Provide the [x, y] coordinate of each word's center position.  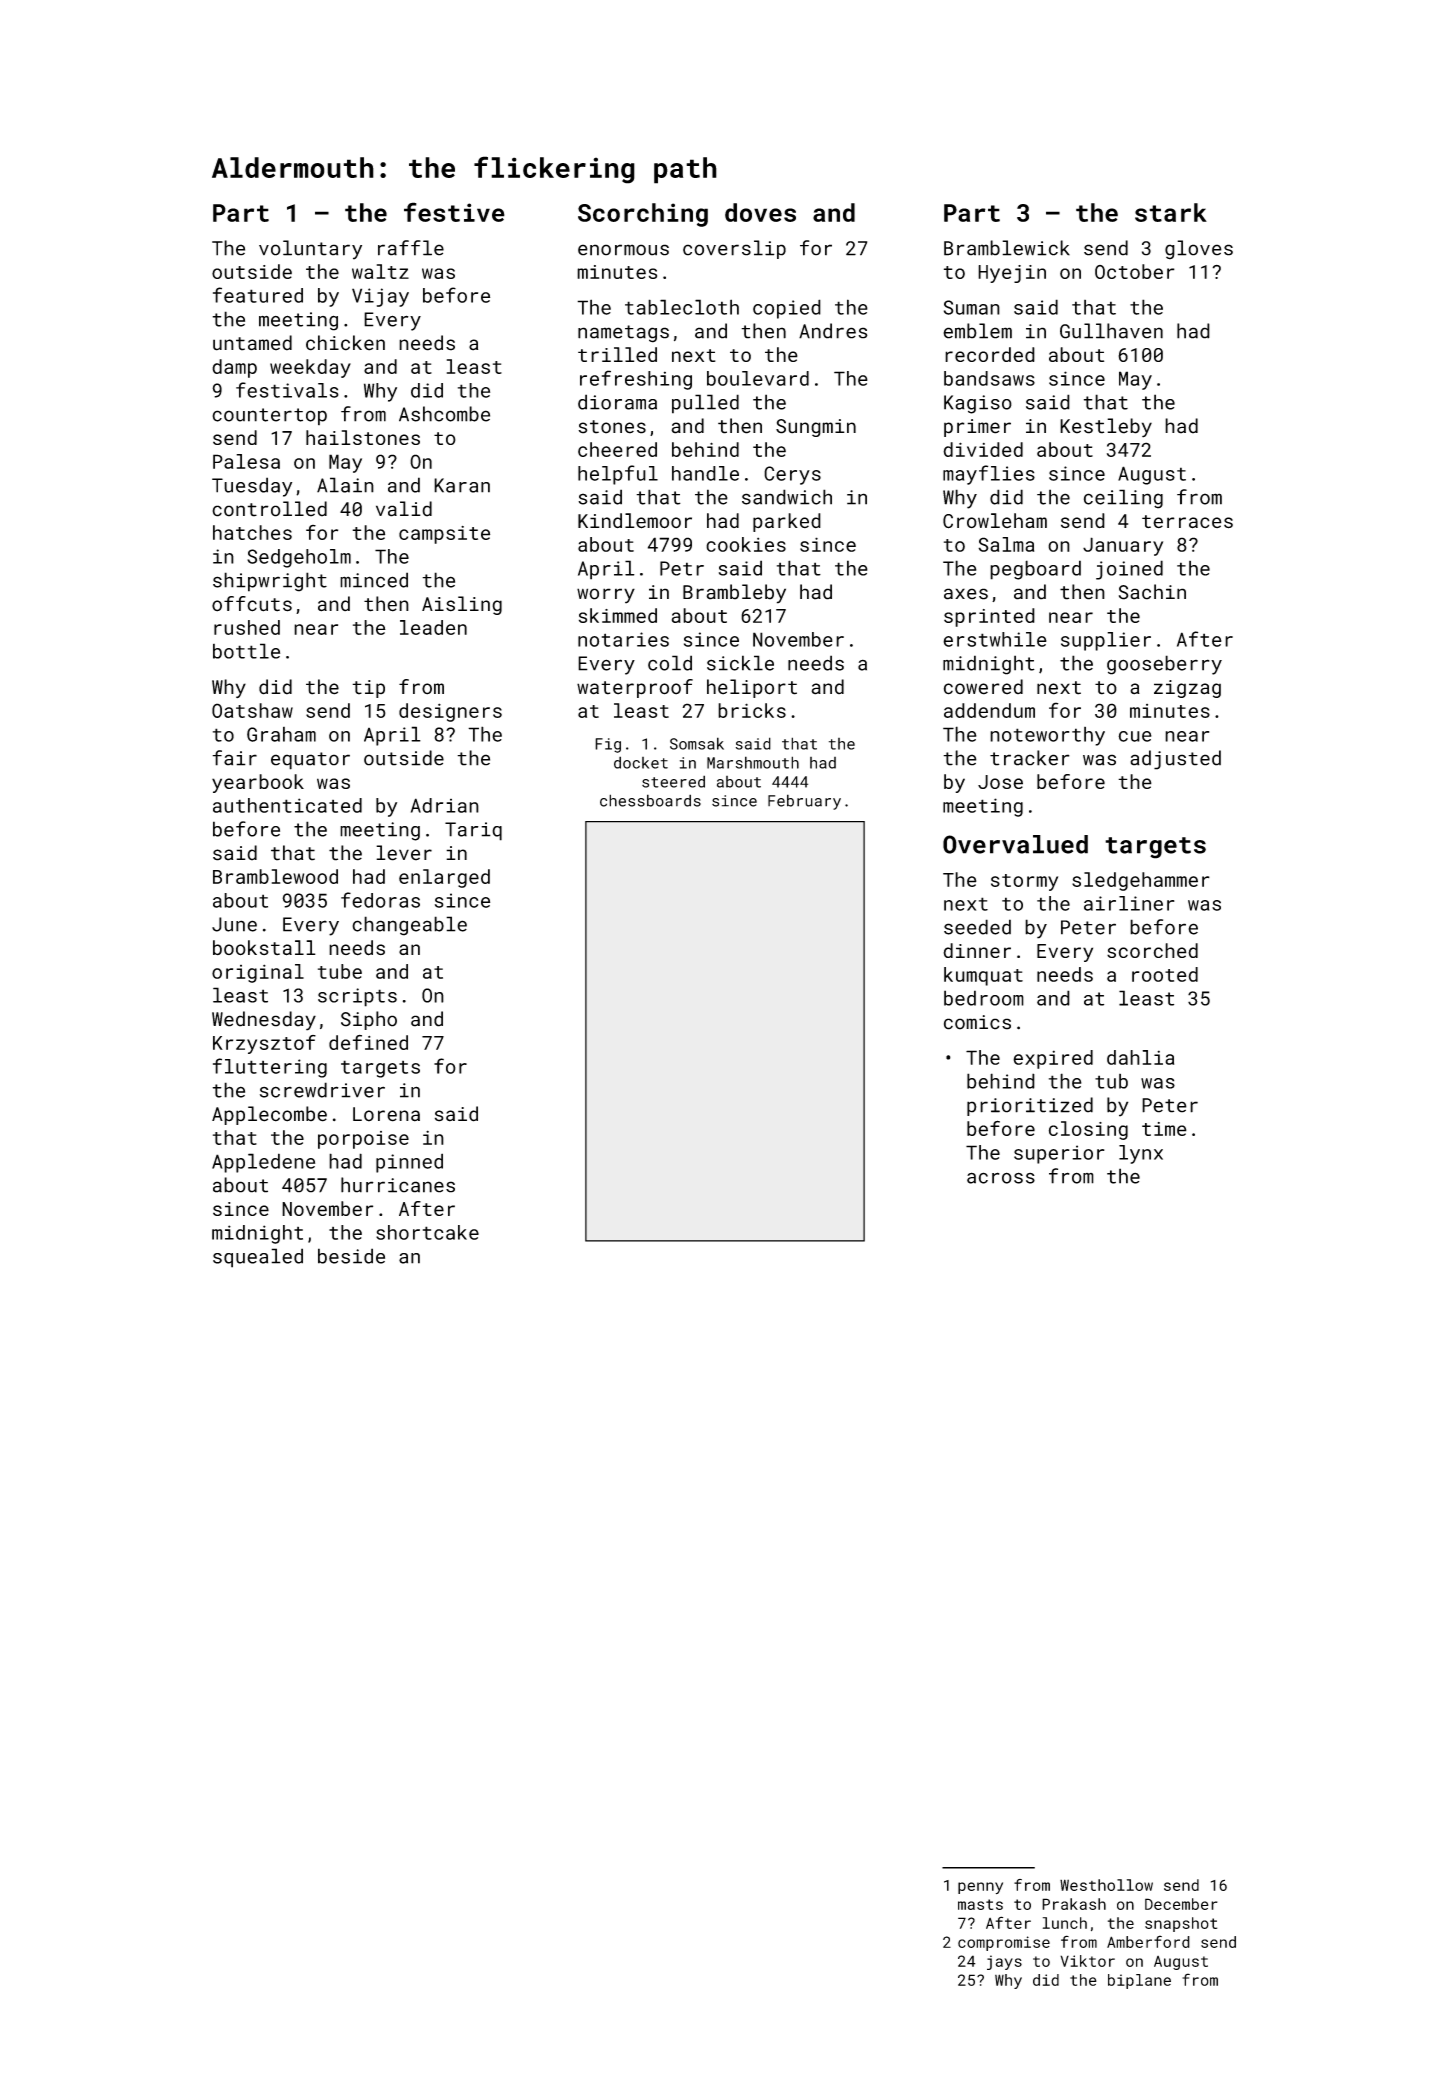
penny [980, 1888]
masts [980, 1904]
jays [1004, 1962]
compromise [1004, 1943]
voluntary [310, 250]
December [1181, 1904]
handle [705, 473]
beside [351, 1256]
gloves [1199, 250]
